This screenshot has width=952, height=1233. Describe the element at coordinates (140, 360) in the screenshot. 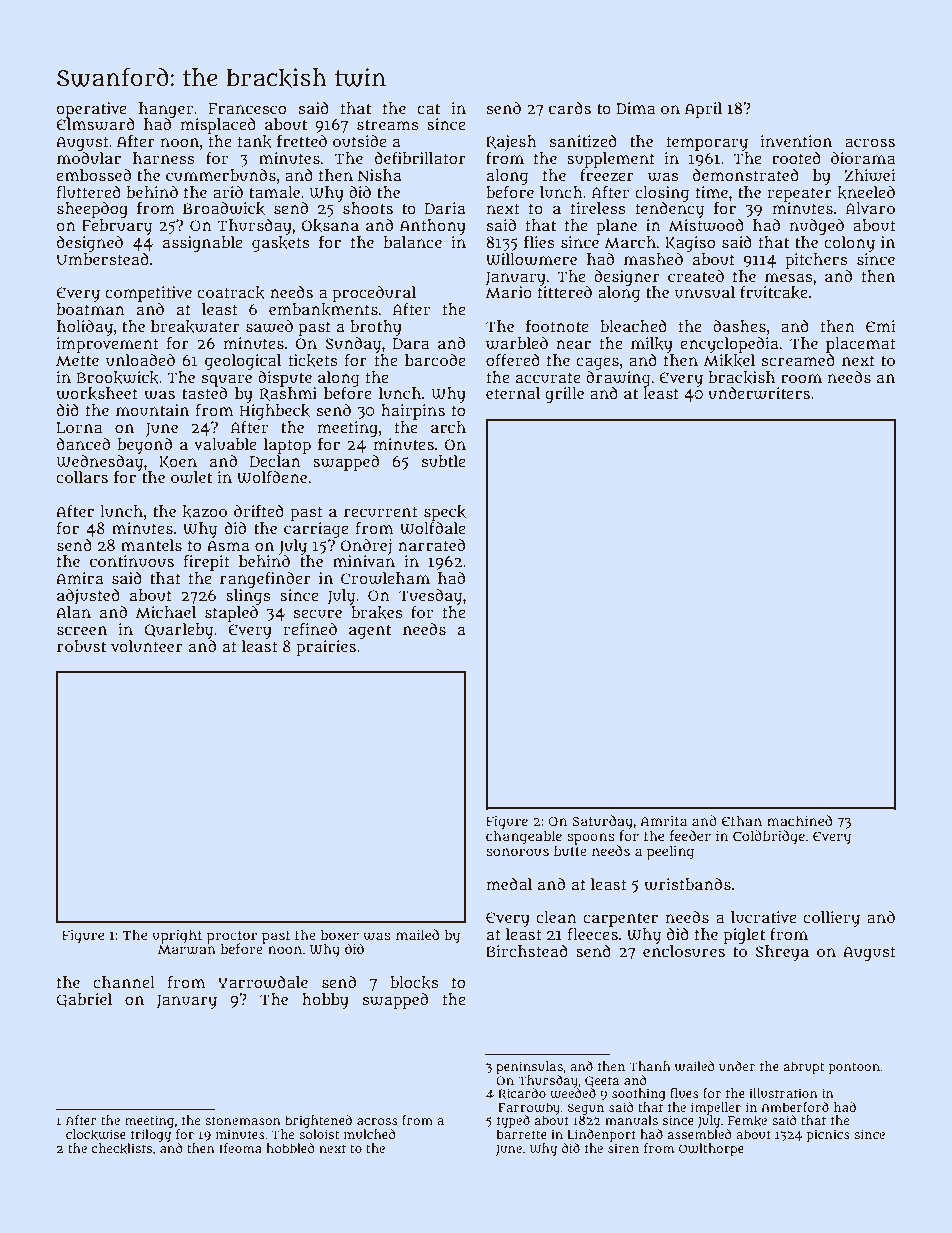

I see `unloaded` at that location.
